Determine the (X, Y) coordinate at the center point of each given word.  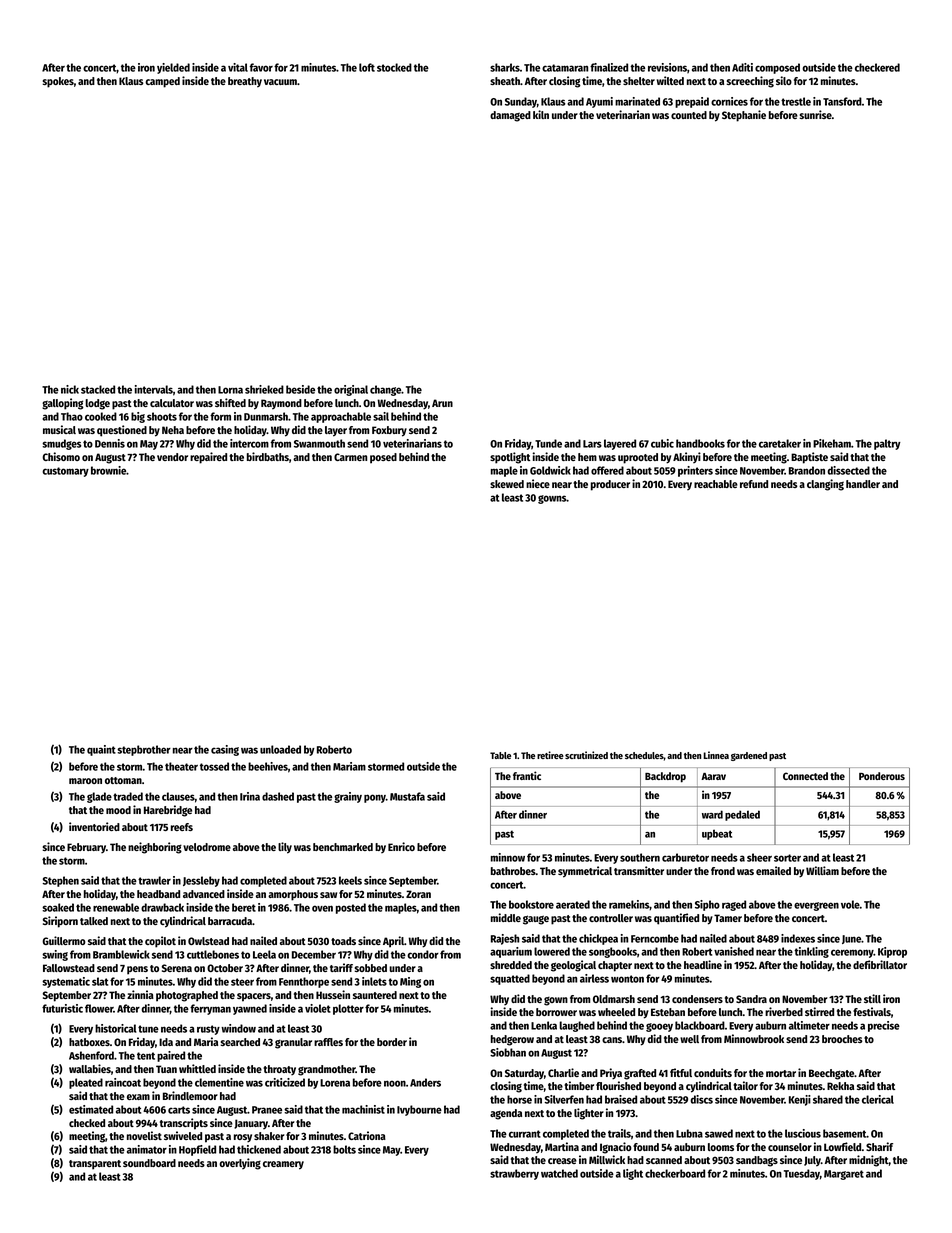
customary (65, 472)
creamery (283, 1165)
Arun (442, 403)
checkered (877, 67)
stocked (394, 67)
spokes (58, 82)
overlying (240, 1164)
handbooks (700, 443)
